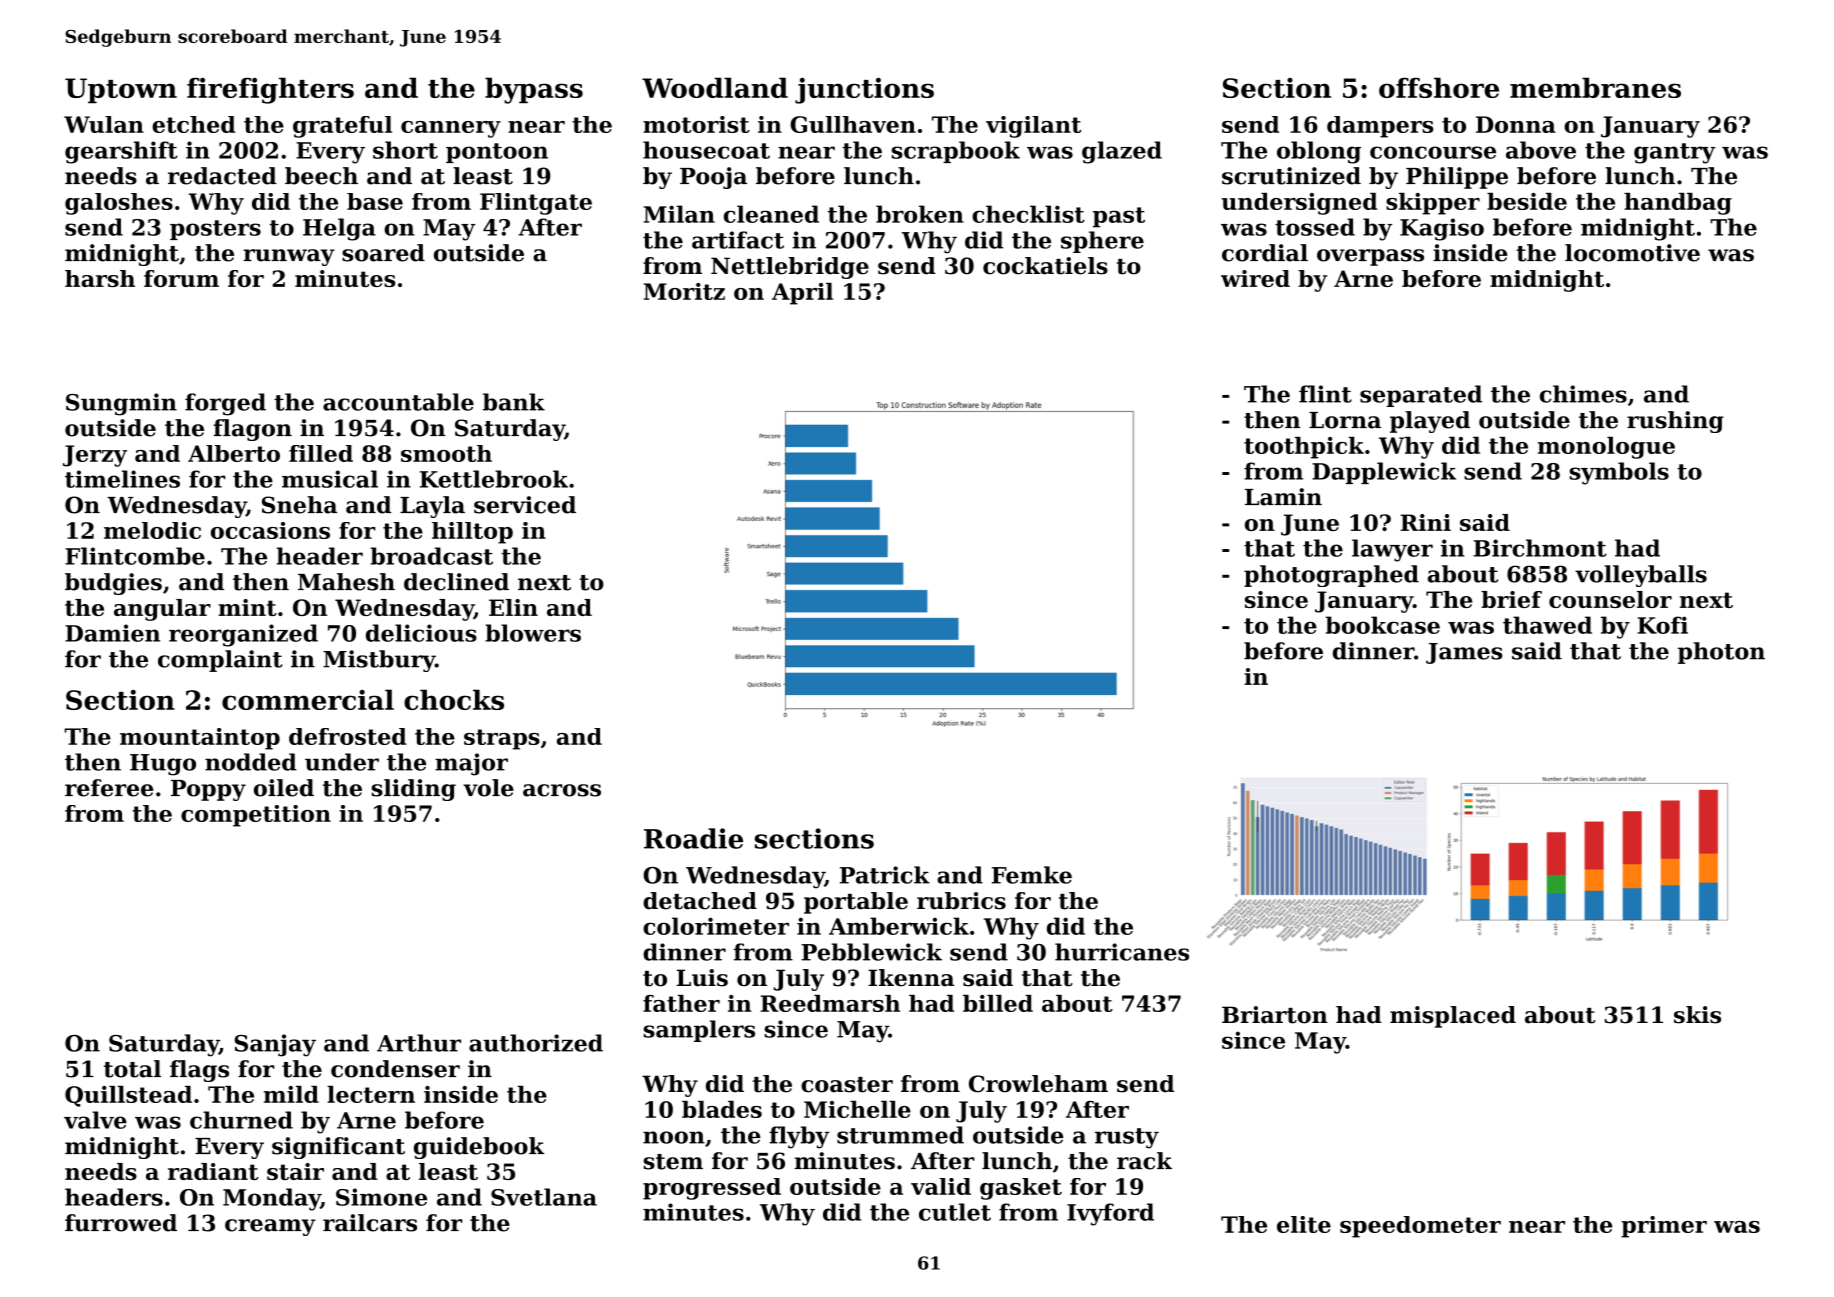  What do you see at coordinates (338, 1148) in the document?
I see `significant` at bounding box center [338, 1148].
